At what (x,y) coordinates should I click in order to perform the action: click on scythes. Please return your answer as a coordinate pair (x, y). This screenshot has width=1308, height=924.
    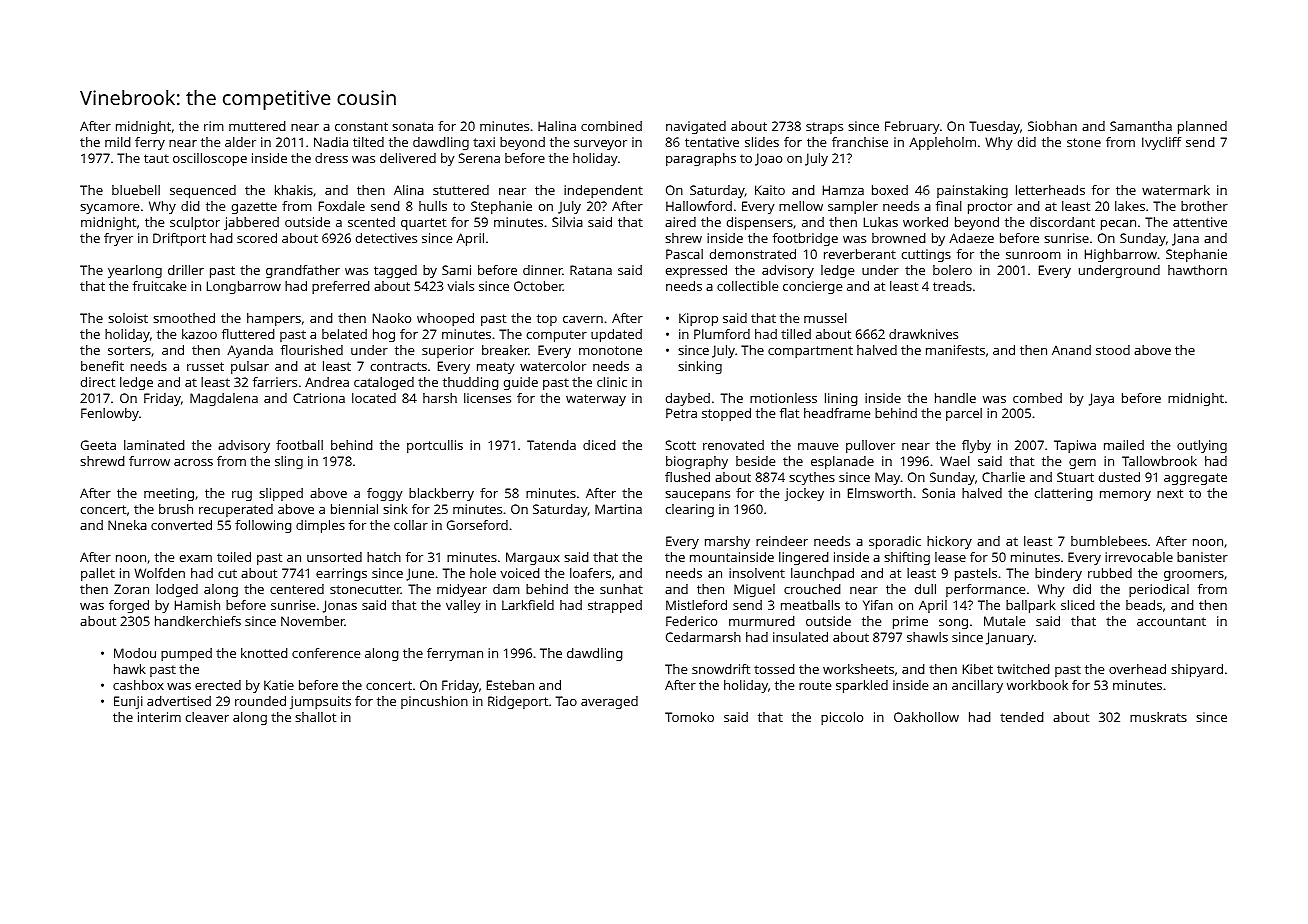
    Looking at the image, I should click on (812, 478).
